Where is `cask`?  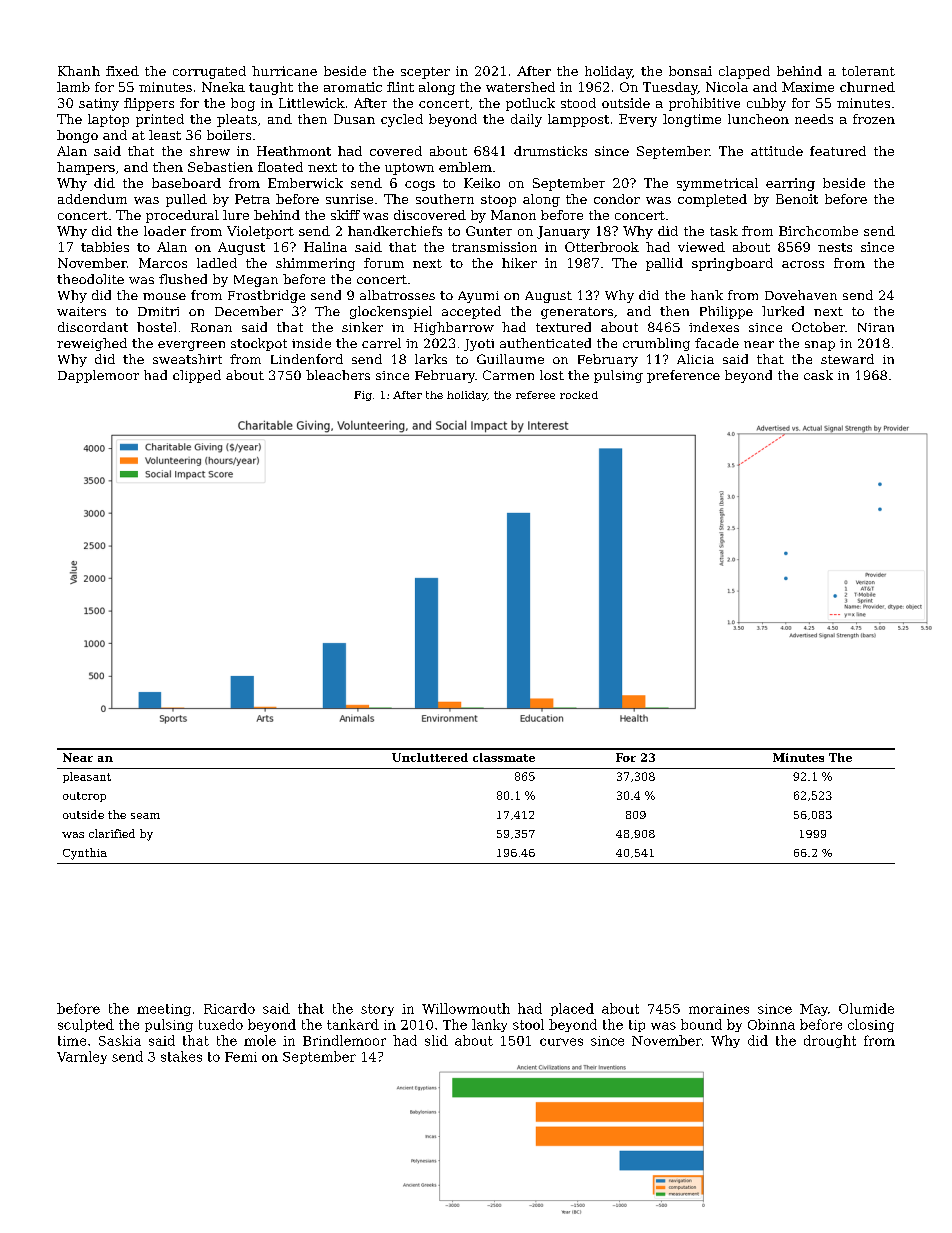
cask is located at coordinates (818, 375).
